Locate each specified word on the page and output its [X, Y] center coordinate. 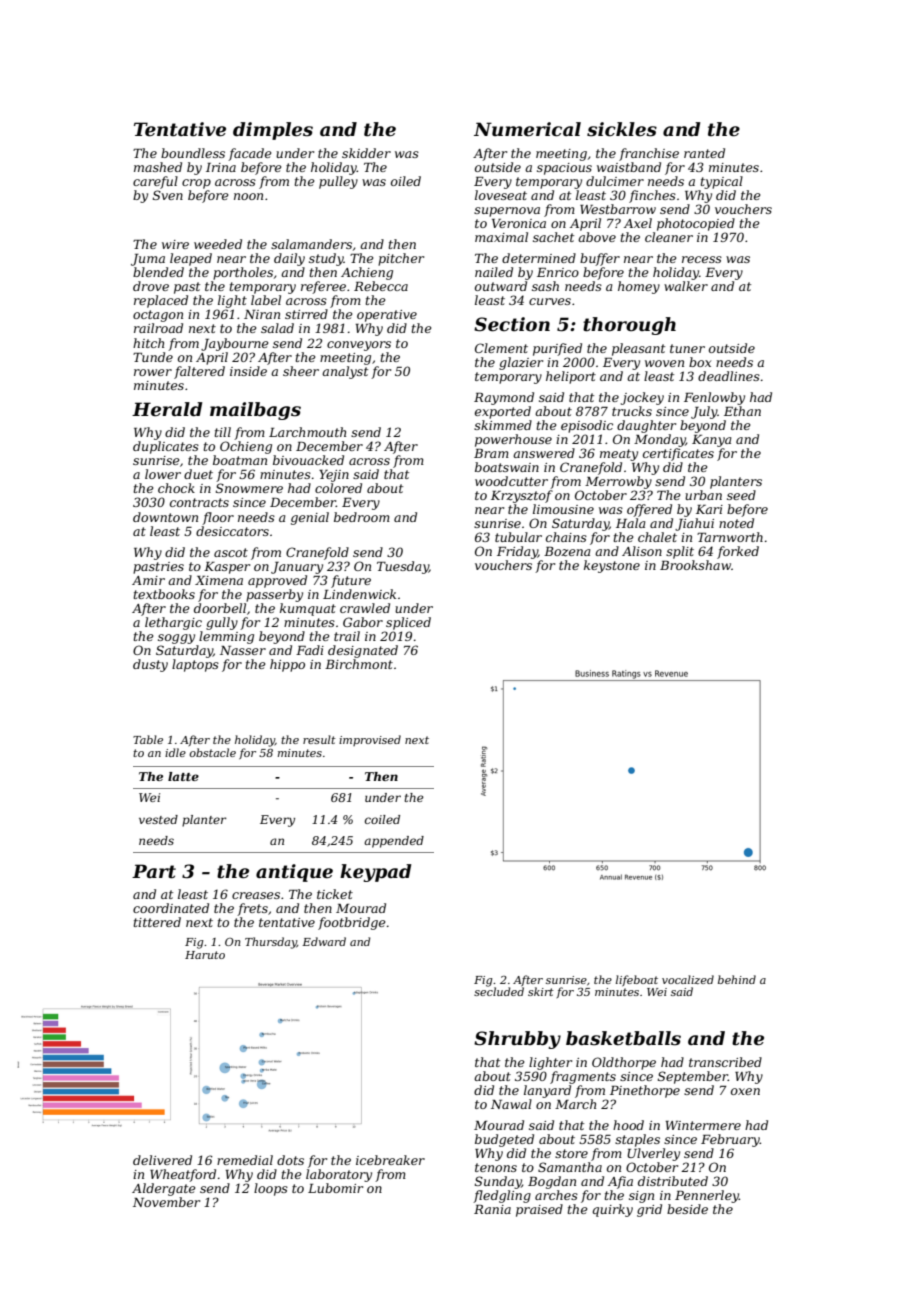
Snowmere [249, 488]
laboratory [339, 1175]
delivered [162, 1160]
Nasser [243, 650]
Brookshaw [695, 565]
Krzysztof [522, 496]
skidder [366, 153]
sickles [622, 129]
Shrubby [517, 1040]
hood [628, 1125]
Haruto [205, 955]
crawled [365, 608]
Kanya [711, 441]
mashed [158, 167]
